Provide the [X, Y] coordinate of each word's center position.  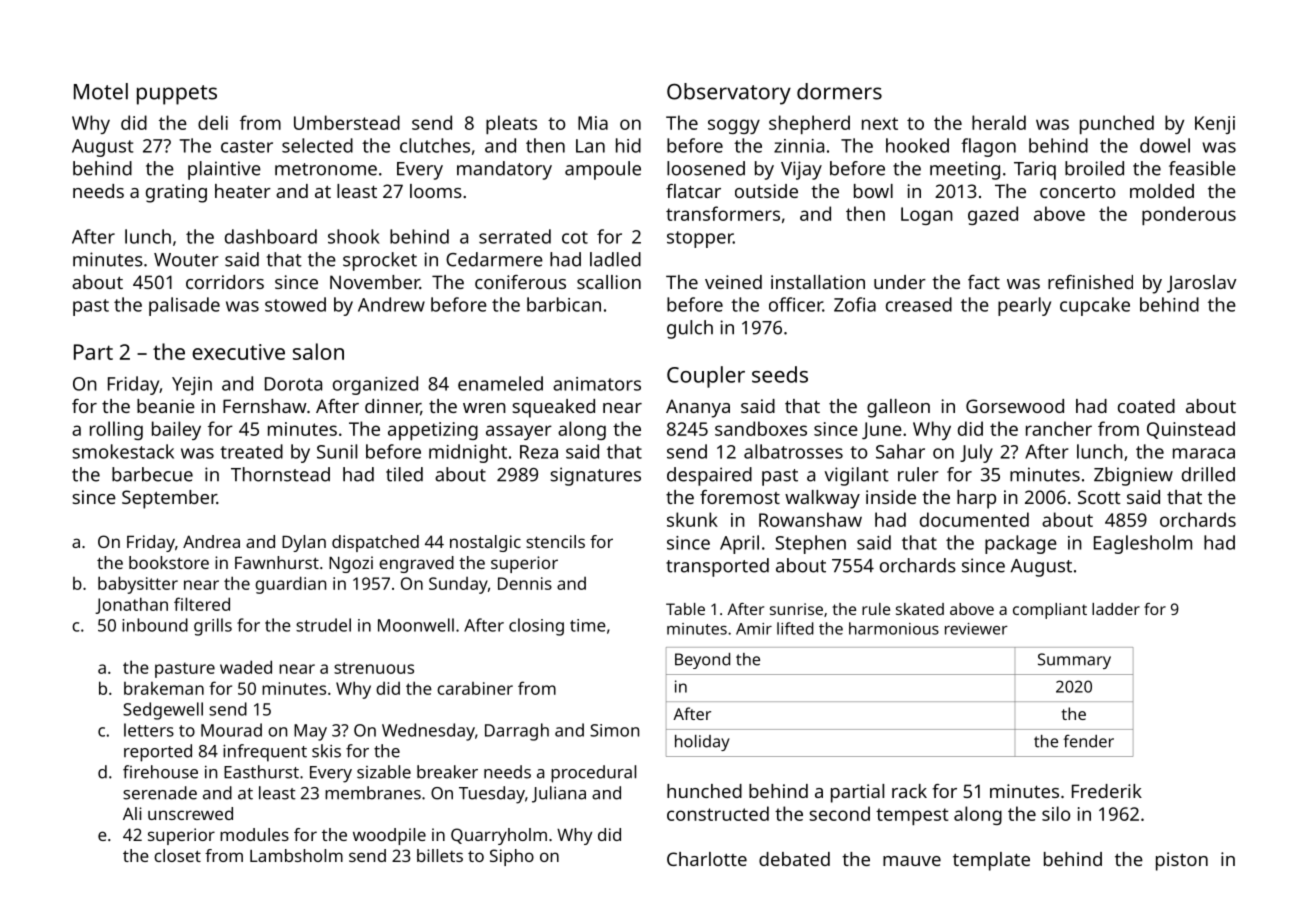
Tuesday [492, 795]
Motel [101, 91]
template [991, 861]
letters [149, 730]
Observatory [729, 94]
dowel [1165, 145]
